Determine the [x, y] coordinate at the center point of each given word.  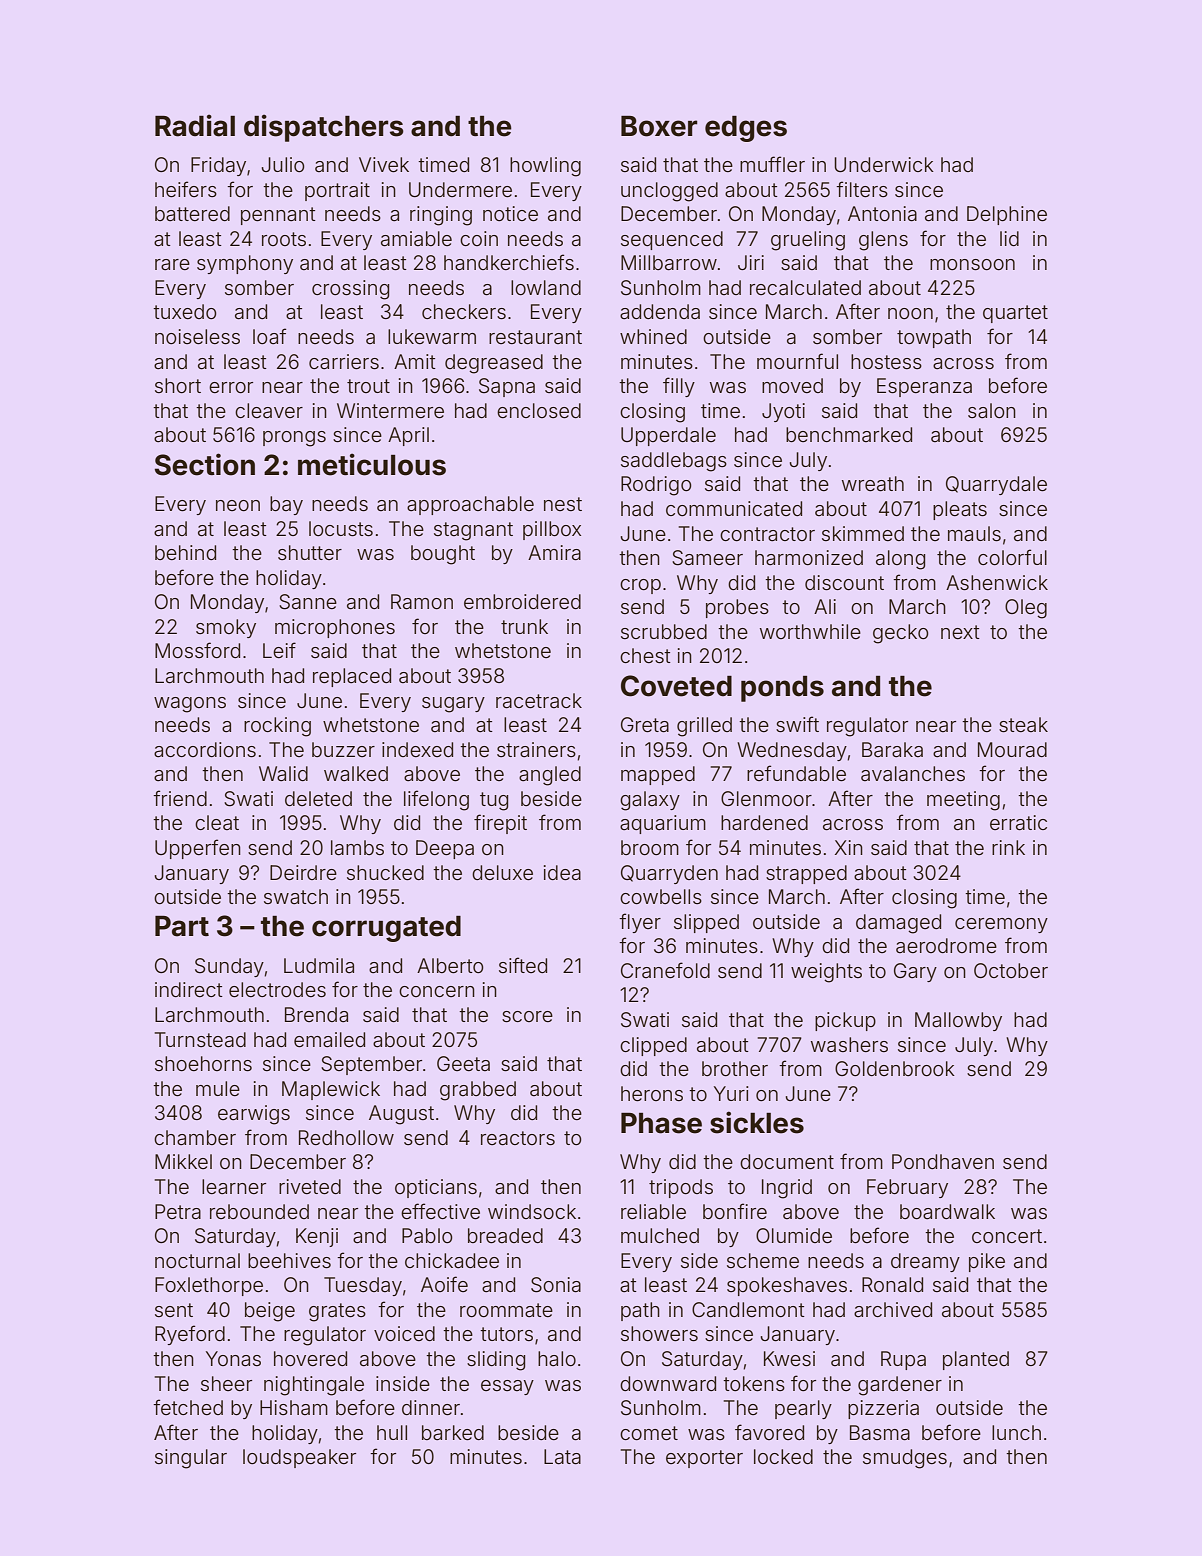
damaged [898, 924]
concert [1007, 1236]
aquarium [663, 824]
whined [653, 336]
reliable [653, 1211]
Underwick [884, 164]
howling [545, 167]
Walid [283, 773]
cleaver [269, 410]
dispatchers [324, 128]
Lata [562, 1457]
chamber [195, 1137]
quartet [1015, 314]
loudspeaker [299, 1458]
